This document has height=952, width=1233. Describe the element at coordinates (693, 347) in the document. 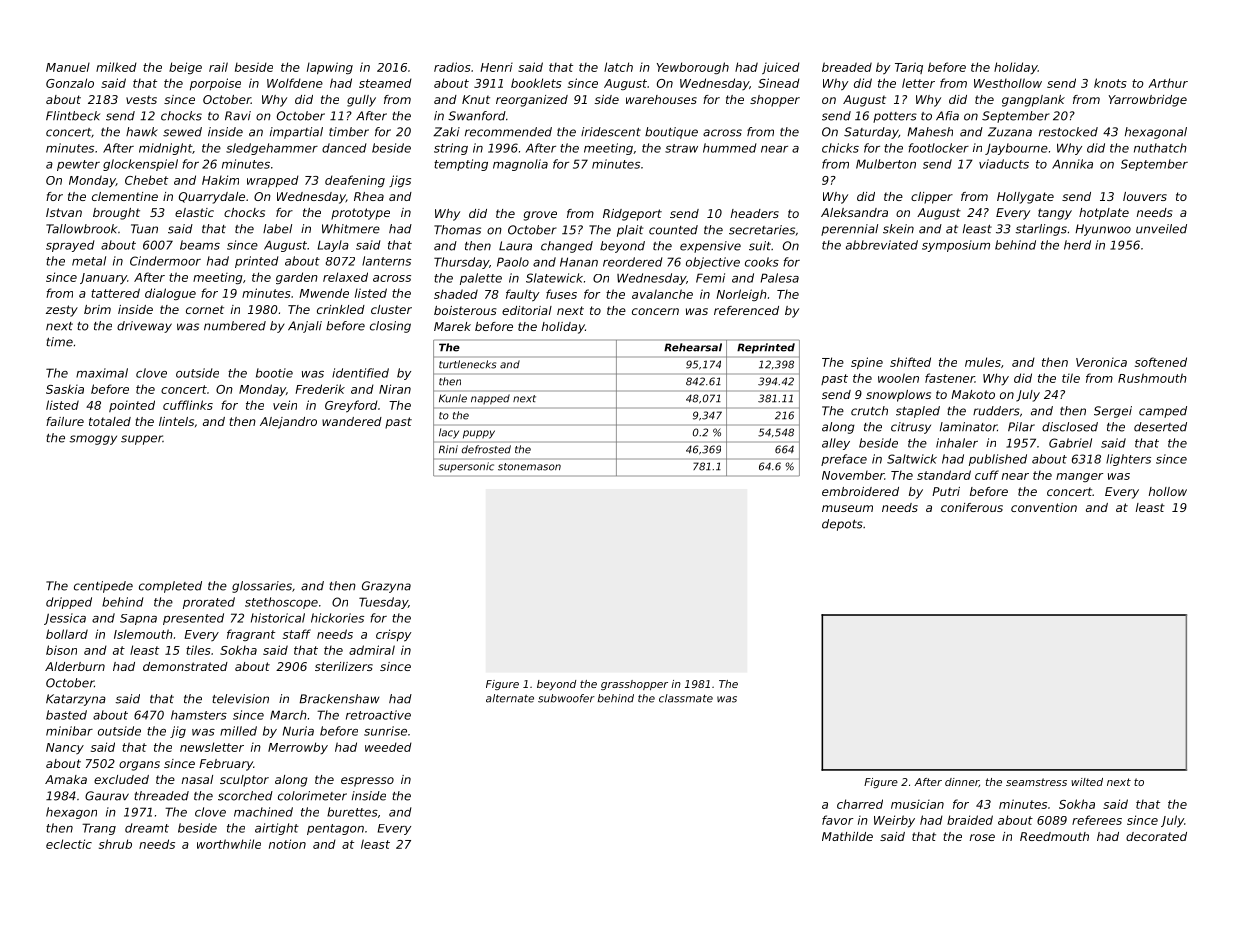

I see `Rehearsal` at that location.
